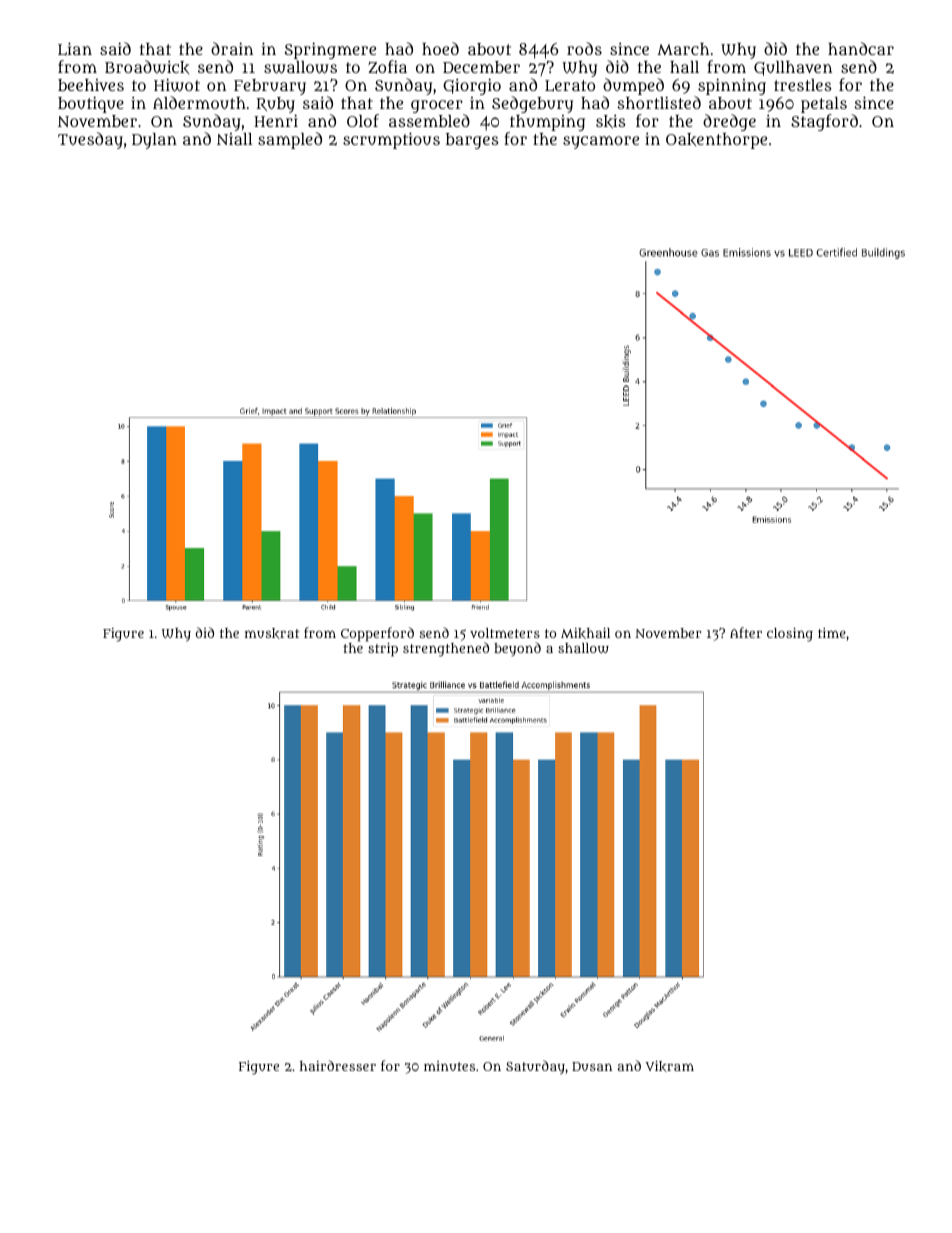  I want to click on minutes, so click(449, 1066).
